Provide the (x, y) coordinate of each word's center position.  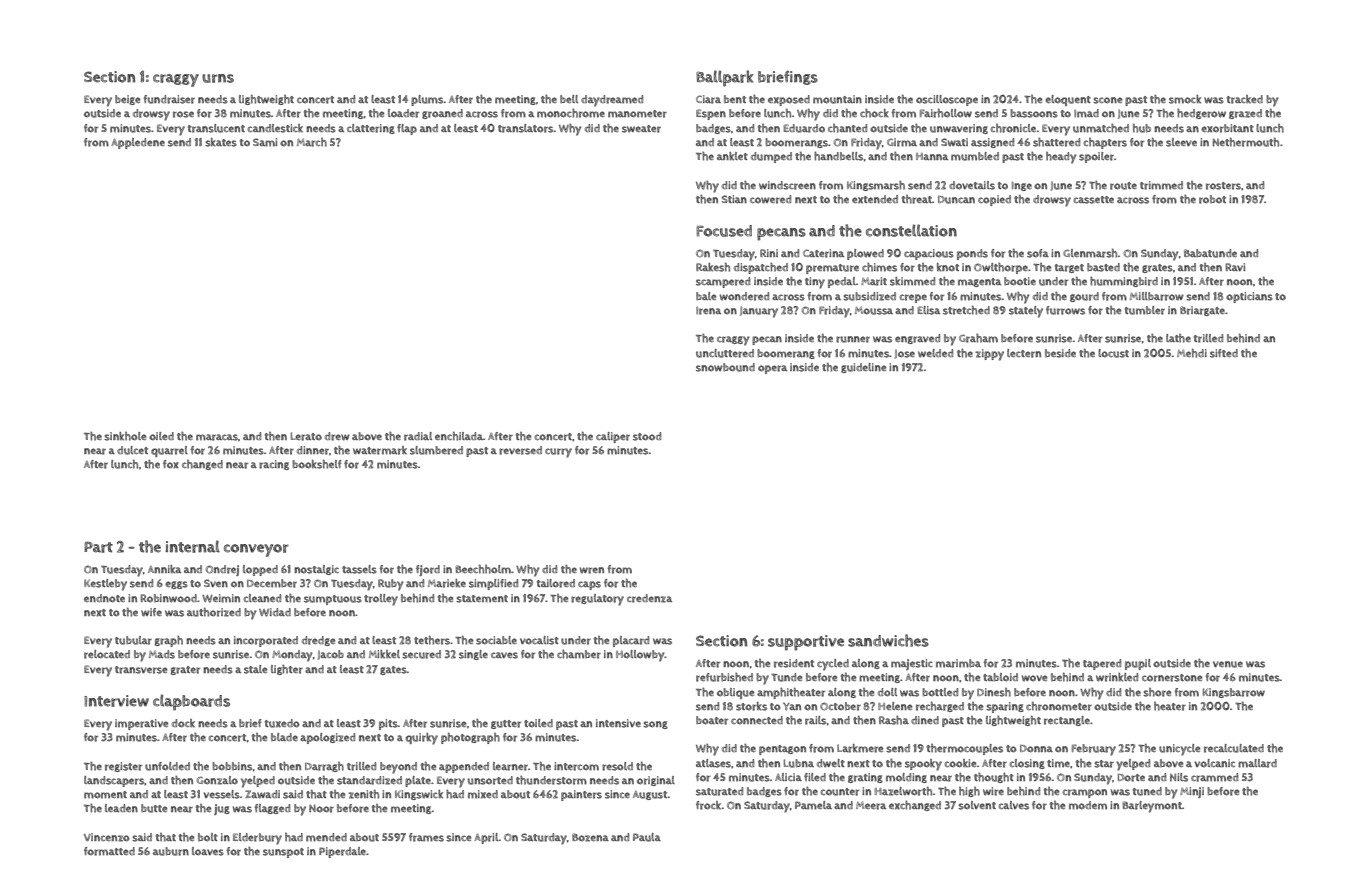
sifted (1224, 353)
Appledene (138, 143)
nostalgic (316, 570)
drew (337, 436)
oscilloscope (947, 100)
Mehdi (1192, 353)
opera (772, 369)
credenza (649, 598)
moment (105, 795)
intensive (618, 723)
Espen (711, 114)
